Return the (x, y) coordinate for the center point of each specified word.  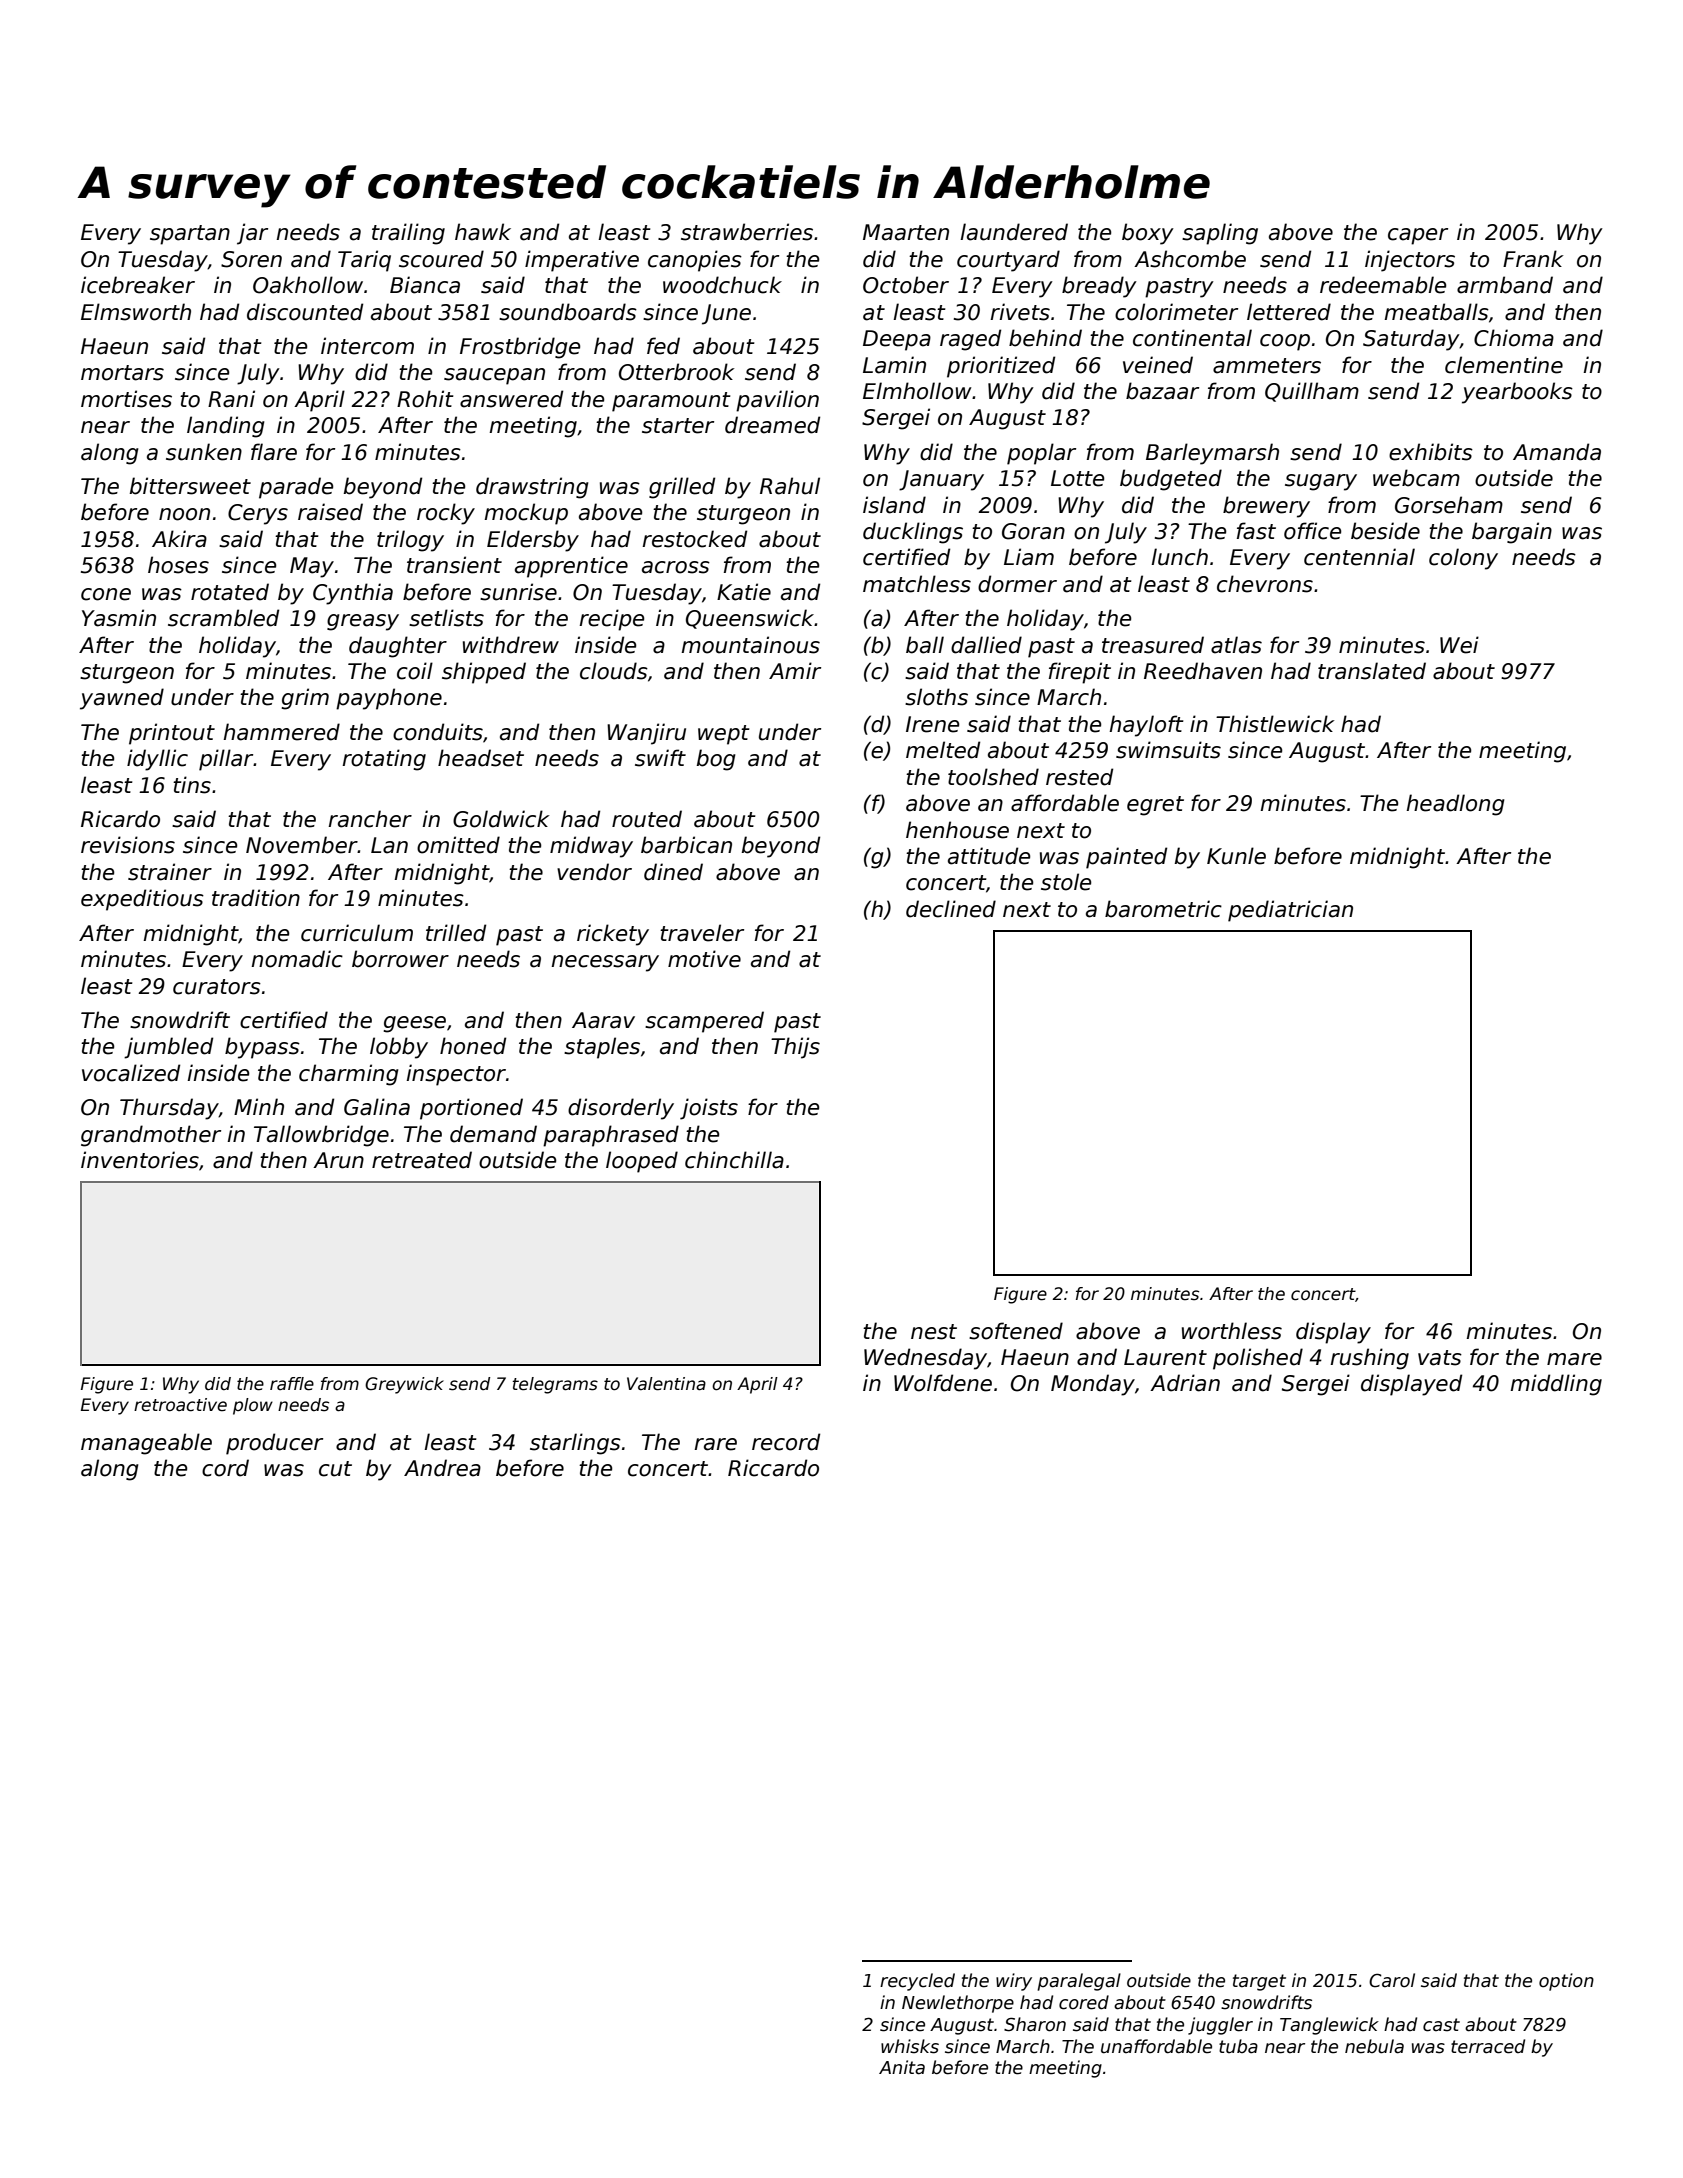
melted (943, 750)
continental (1192, 338)
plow (253, 1406)
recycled (917, 1982)
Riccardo (773, 1468)
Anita (902, 2067)
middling (1556, 1385)
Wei (1459, 645)
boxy (1148, 234)
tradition (256, 898)
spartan (190, 235)
